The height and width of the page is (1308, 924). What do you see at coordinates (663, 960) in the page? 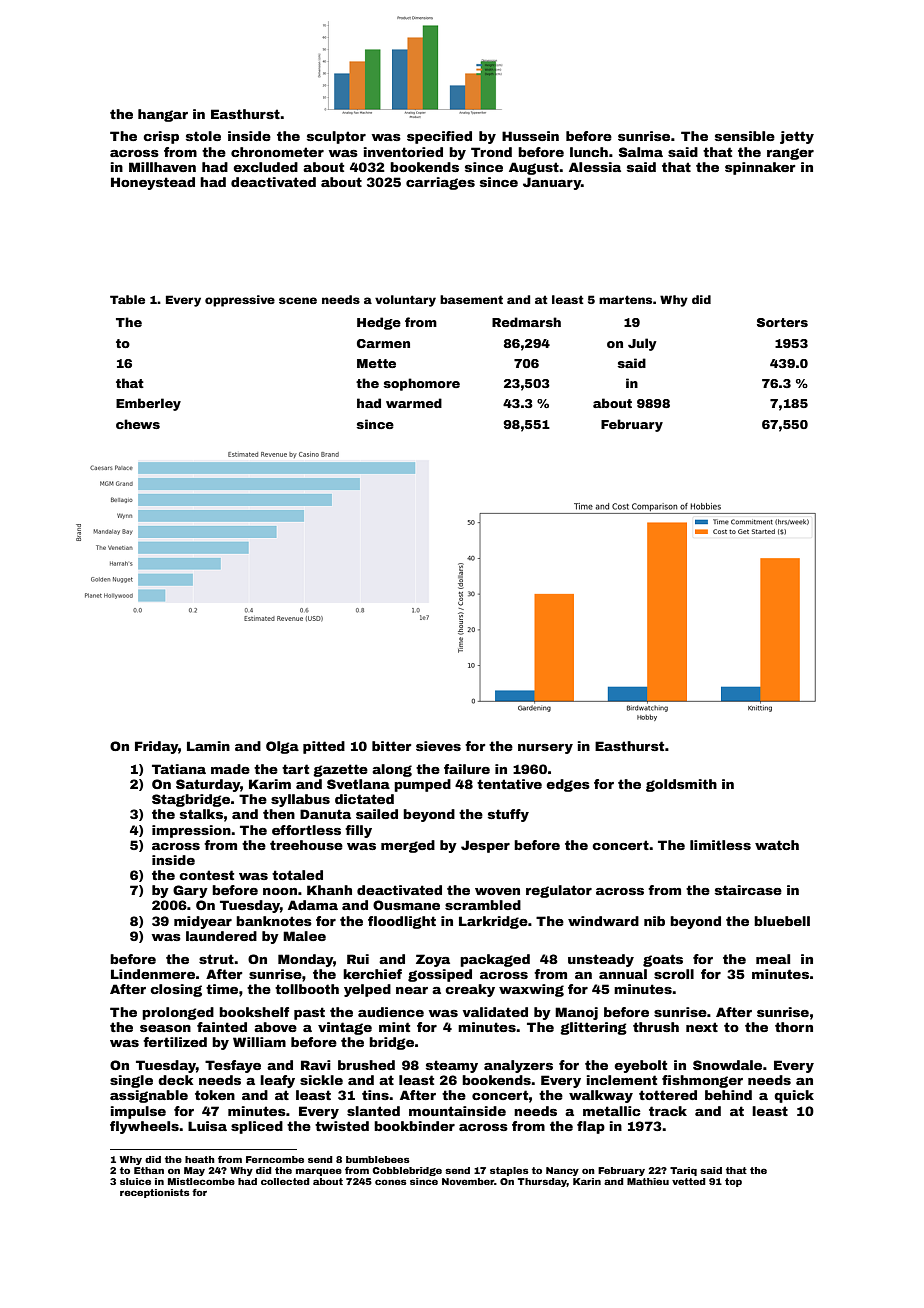
I see `goats` at bounding box center [663, 960].
